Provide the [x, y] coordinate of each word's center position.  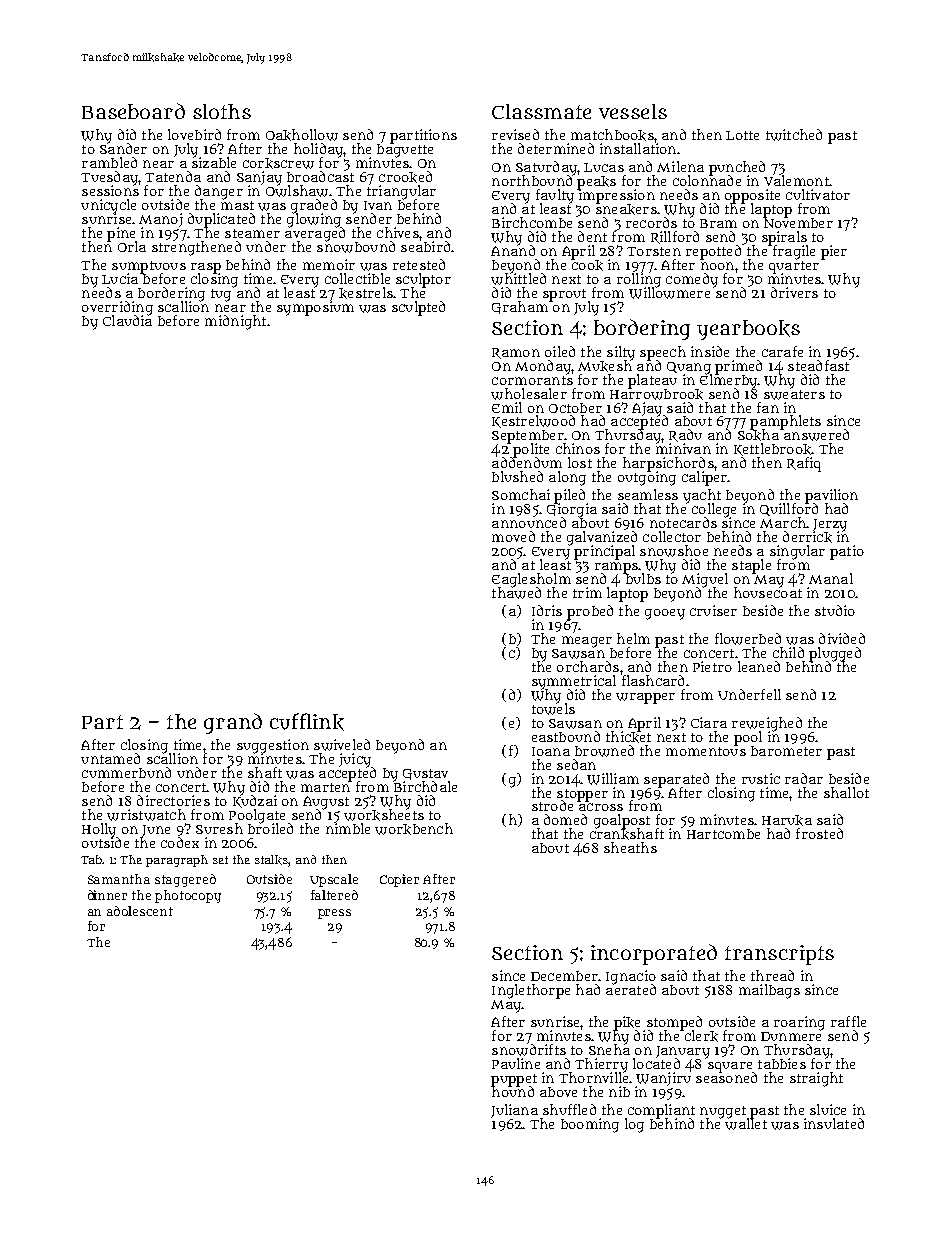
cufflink [307, 722]
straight [816, 1079]
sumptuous [149, 267]
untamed [110, 758]
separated [676, 780]
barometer [786, 751]
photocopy [188, 896]
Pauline [516, 1063]
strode [552, 805]
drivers [794, 292]
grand [233, 723]
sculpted [418, 308]
